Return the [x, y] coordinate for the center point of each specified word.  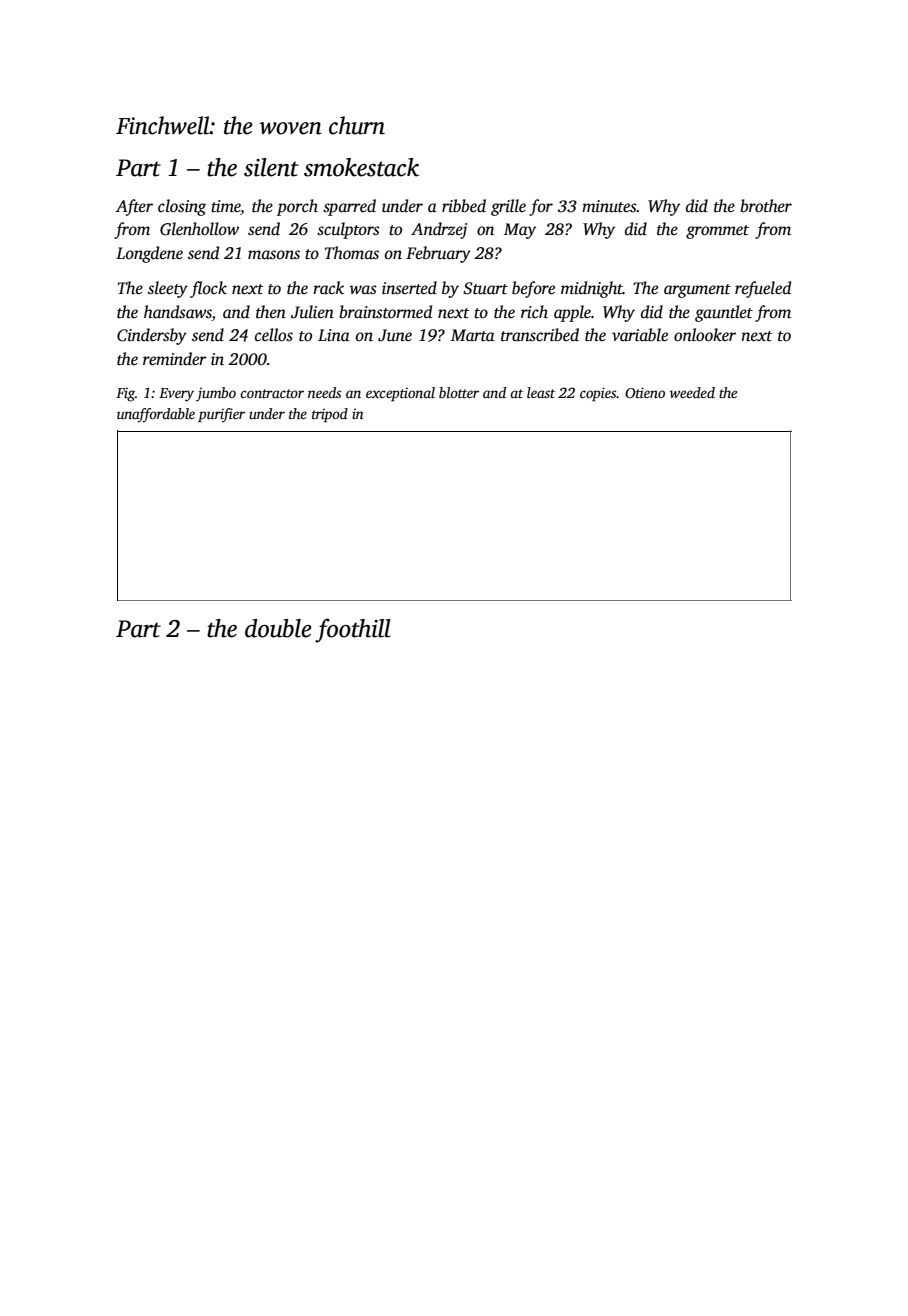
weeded [692, 392]
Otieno [645, 392]
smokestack [361, 167]
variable [640, 335]
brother [766, 206]
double [278, 628]
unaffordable [156, 415]
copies [598, 394]
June [395, 335]
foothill [353, 630]
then [271, 312]
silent [271, 167]
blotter [459, 392]
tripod [330, 415]
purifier [221, 415]
